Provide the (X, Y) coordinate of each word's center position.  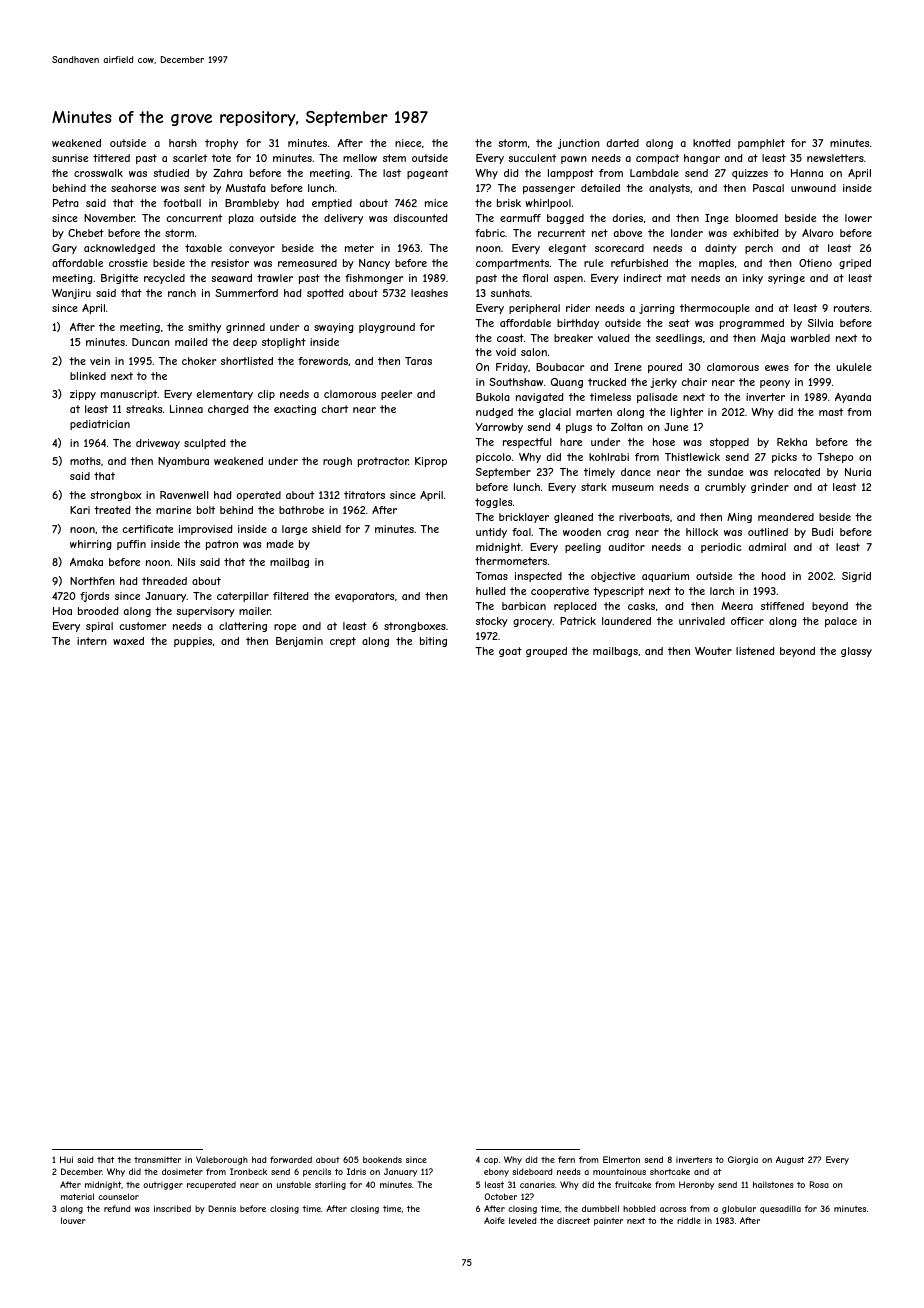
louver (73, 1220)
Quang (567, 383)
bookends (382, 1159)
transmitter (157, 1160)
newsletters (835, 158)
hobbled (639, 1208)
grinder (770, 488)
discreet (573, 1220)
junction (579, 144)
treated (112, 510)
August (790, 1160)
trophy (221, 144)
